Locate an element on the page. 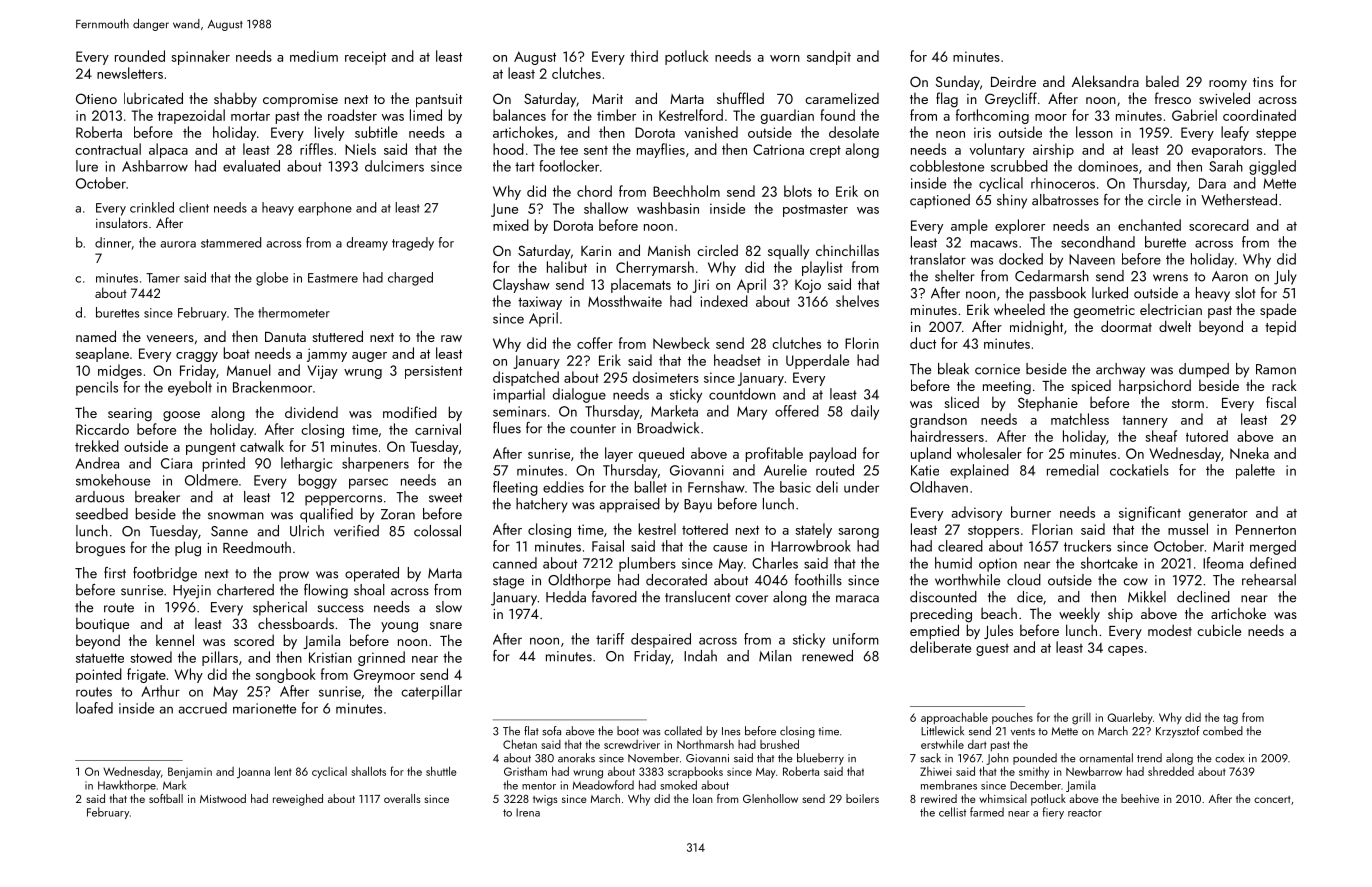  dreamy is located at coordinates (367, 244).
